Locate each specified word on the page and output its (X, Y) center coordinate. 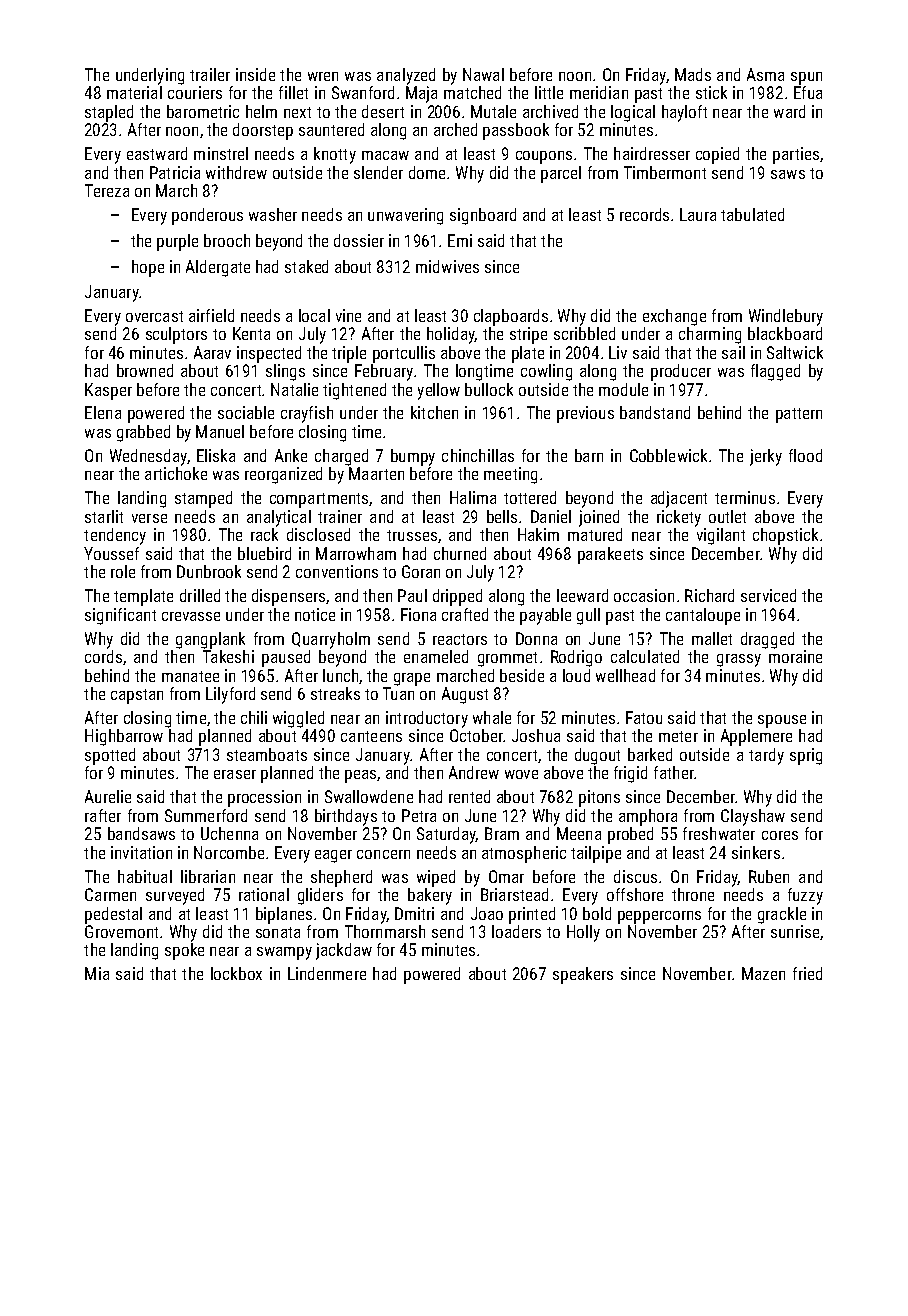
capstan (137, 696)
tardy (766, 756)
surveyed (175, 896)
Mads (693, 74)
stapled (109, 113)
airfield (211, 315)
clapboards (511, 317)
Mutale (493, 111)
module (623, 389)
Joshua (536, 735)
